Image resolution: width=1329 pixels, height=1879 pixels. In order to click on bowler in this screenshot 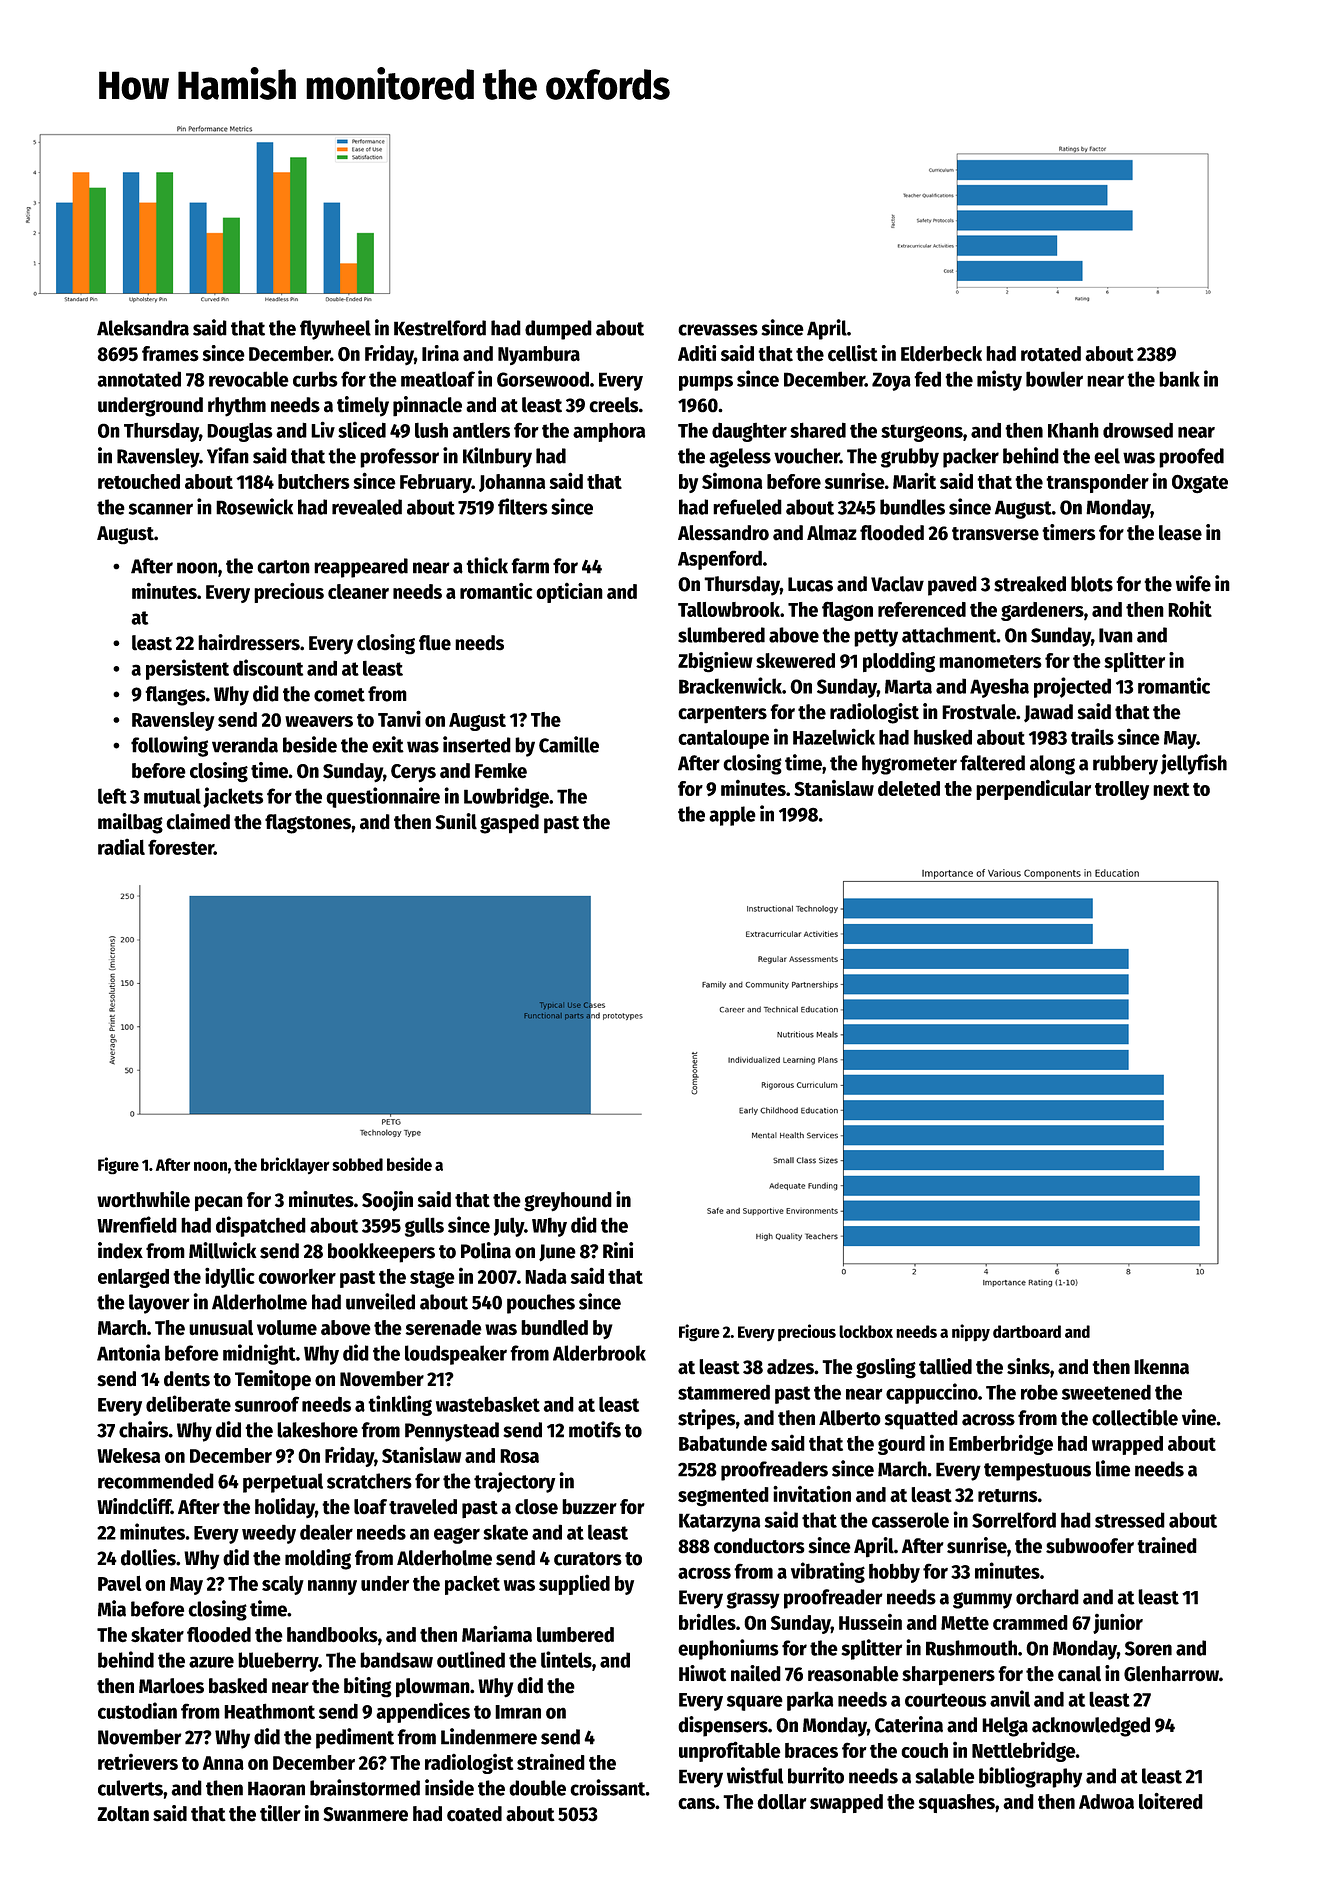, I will do `click(1054, 379)`.
